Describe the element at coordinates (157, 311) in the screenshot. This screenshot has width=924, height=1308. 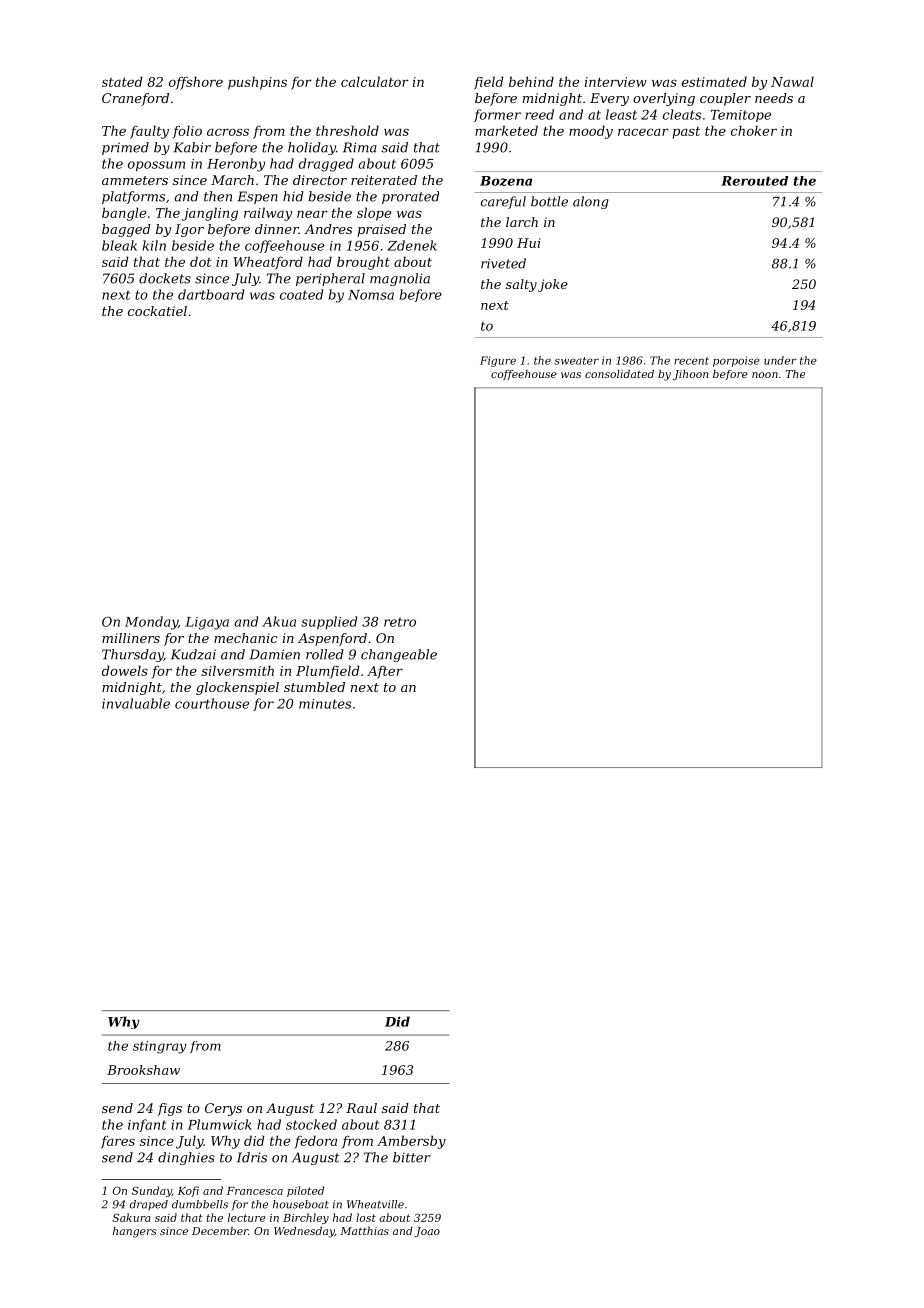
I see `cockatiel` at that location.
